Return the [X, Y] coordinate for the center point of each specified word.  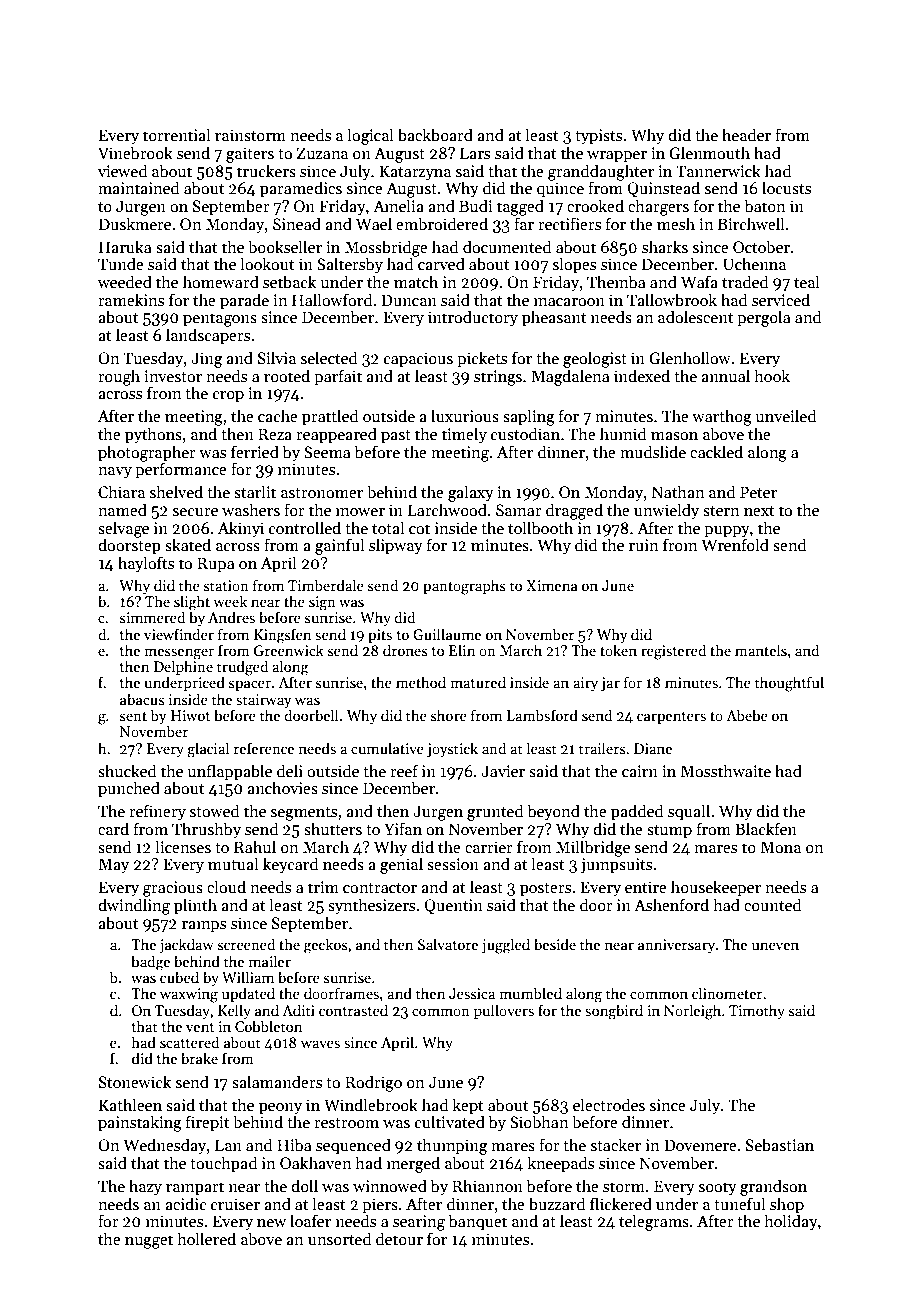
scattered [189, 1042]
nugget [149, 1242]
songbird [614, 1012]
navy [115, 473]
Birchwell [751, 223]
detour [399, 1238]
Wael [374, 223]
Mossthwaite [726, 770]
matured [478, 682]
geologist [595, 359]
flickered [621, 1203]
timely [464, 435]
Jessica [472, 993]
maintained [138, 187]
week [230, 601]
